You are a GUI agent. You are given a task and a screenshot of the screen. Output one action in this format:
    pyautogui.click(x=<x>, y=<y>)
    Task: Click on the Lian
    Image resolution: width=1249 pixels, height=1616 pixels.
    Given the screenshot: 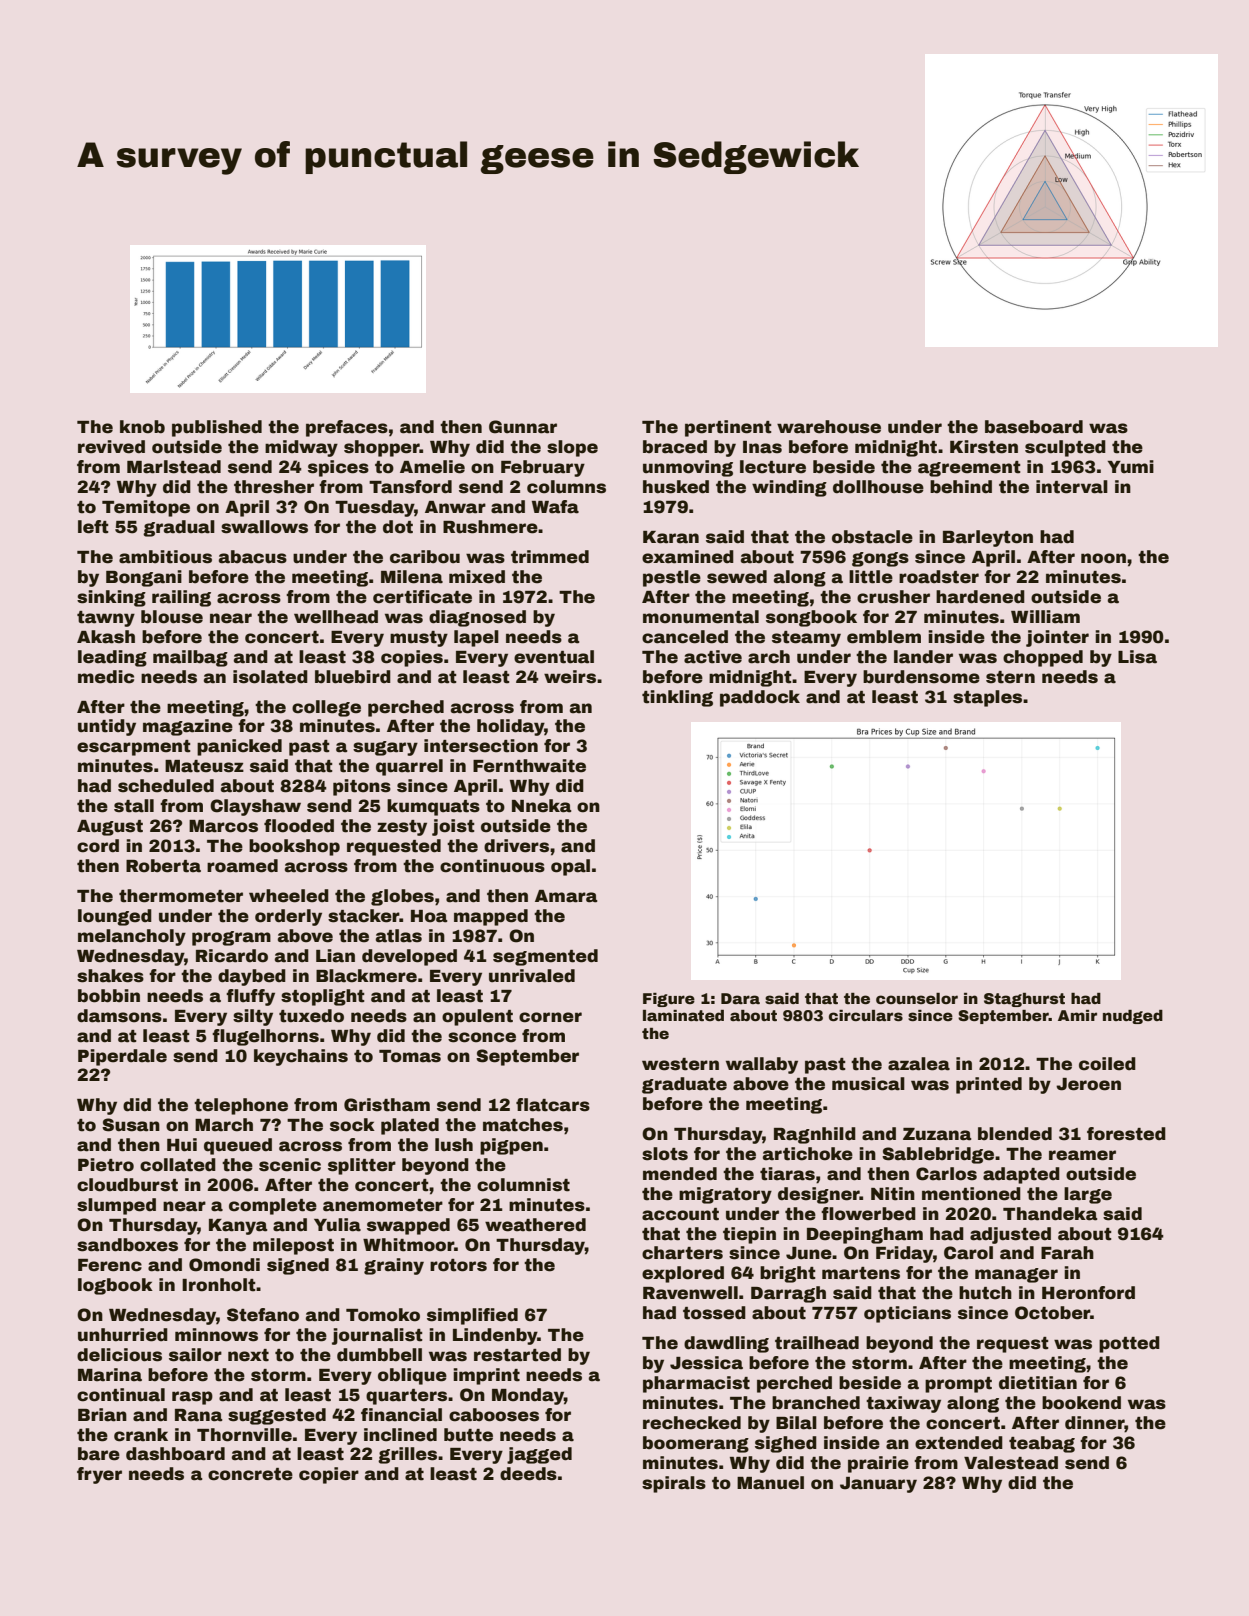 What is the action you would take?
    pyautogui.click(x=335, y=956)
